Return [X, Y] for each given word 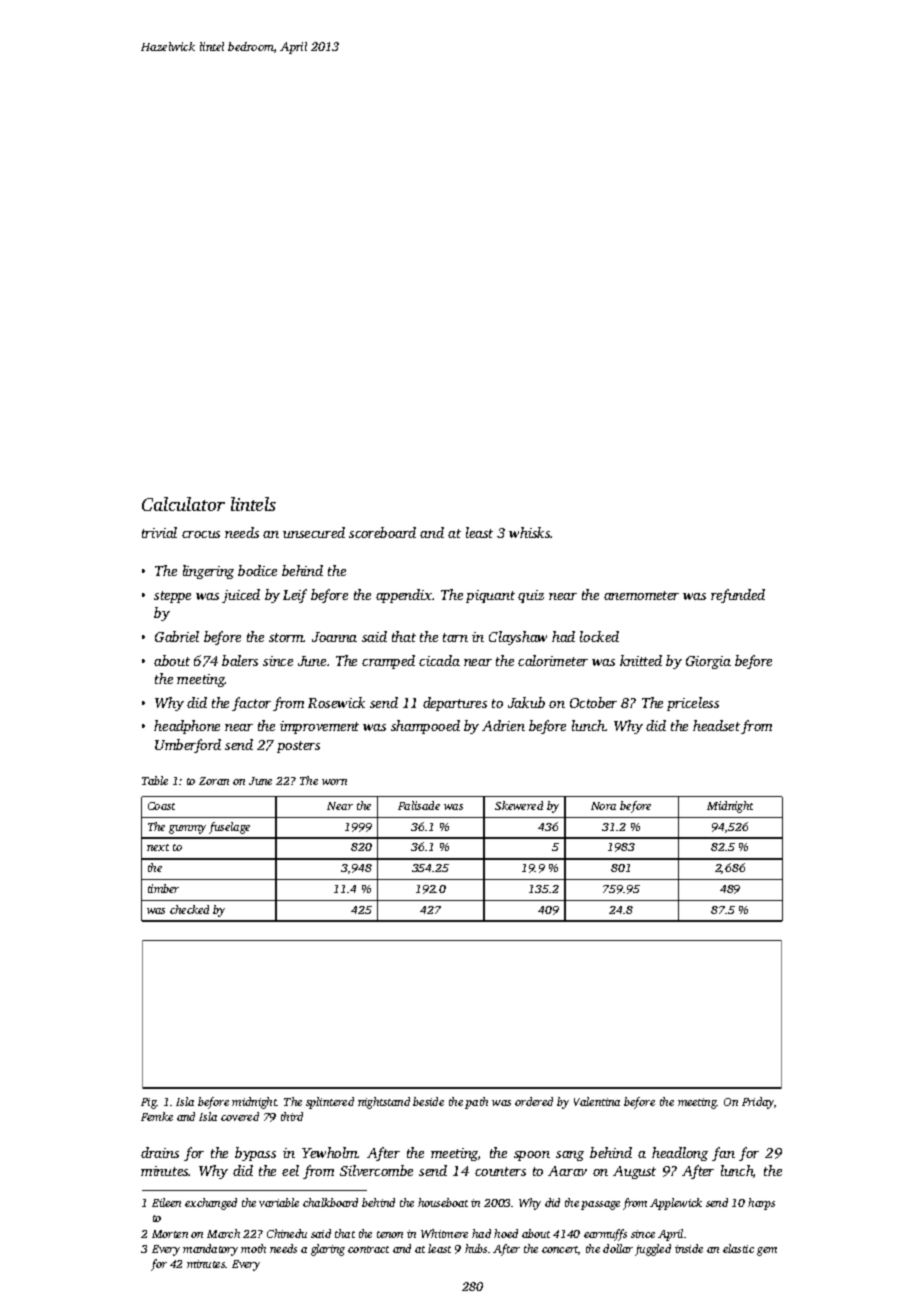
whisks [530, 532]
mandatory [210, 1250]
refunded [738, 596]
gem [767, 1251]
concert [560, 1249]
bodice [257, 570]
